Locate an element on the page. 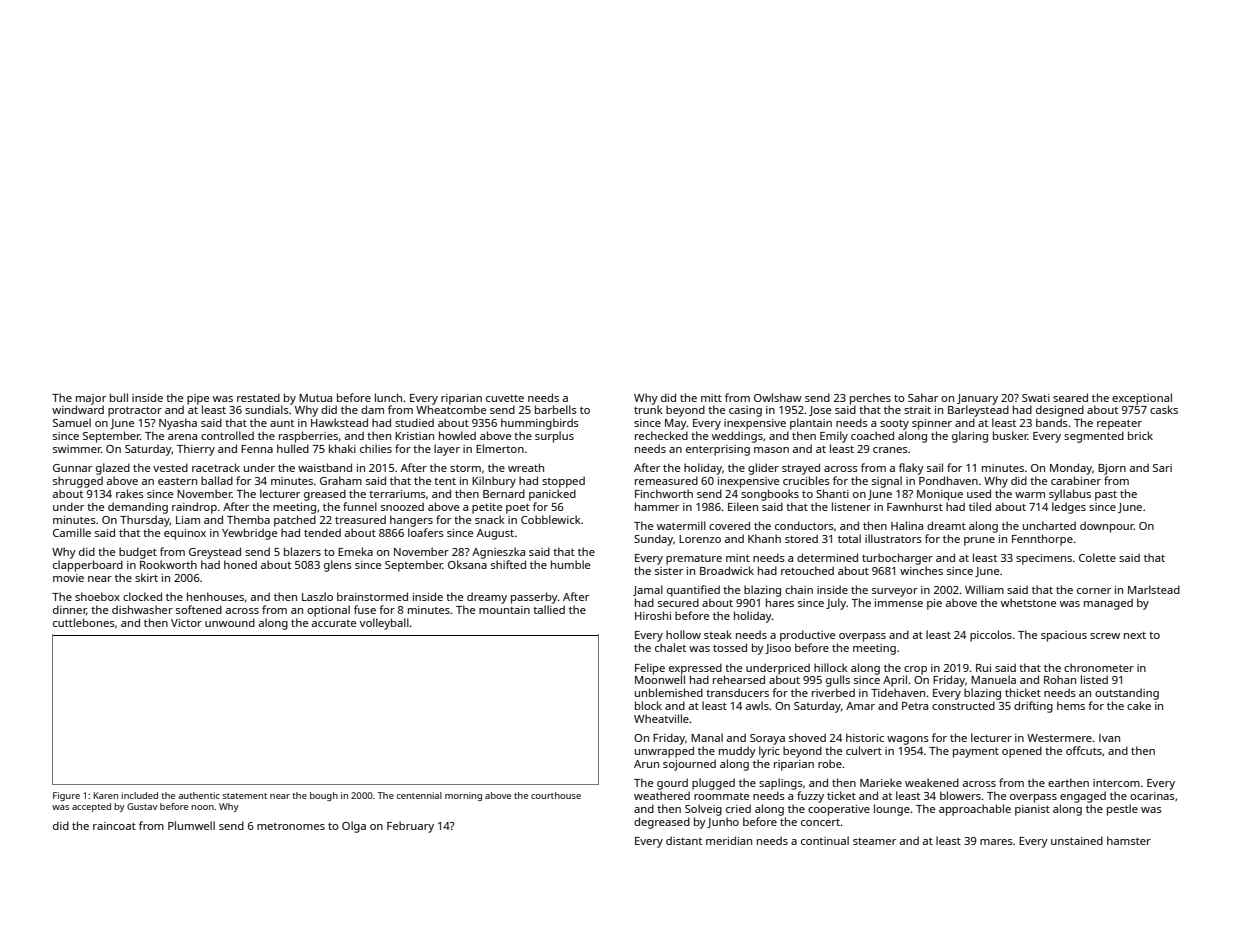  Petra is located at coordinates (915, 706).
